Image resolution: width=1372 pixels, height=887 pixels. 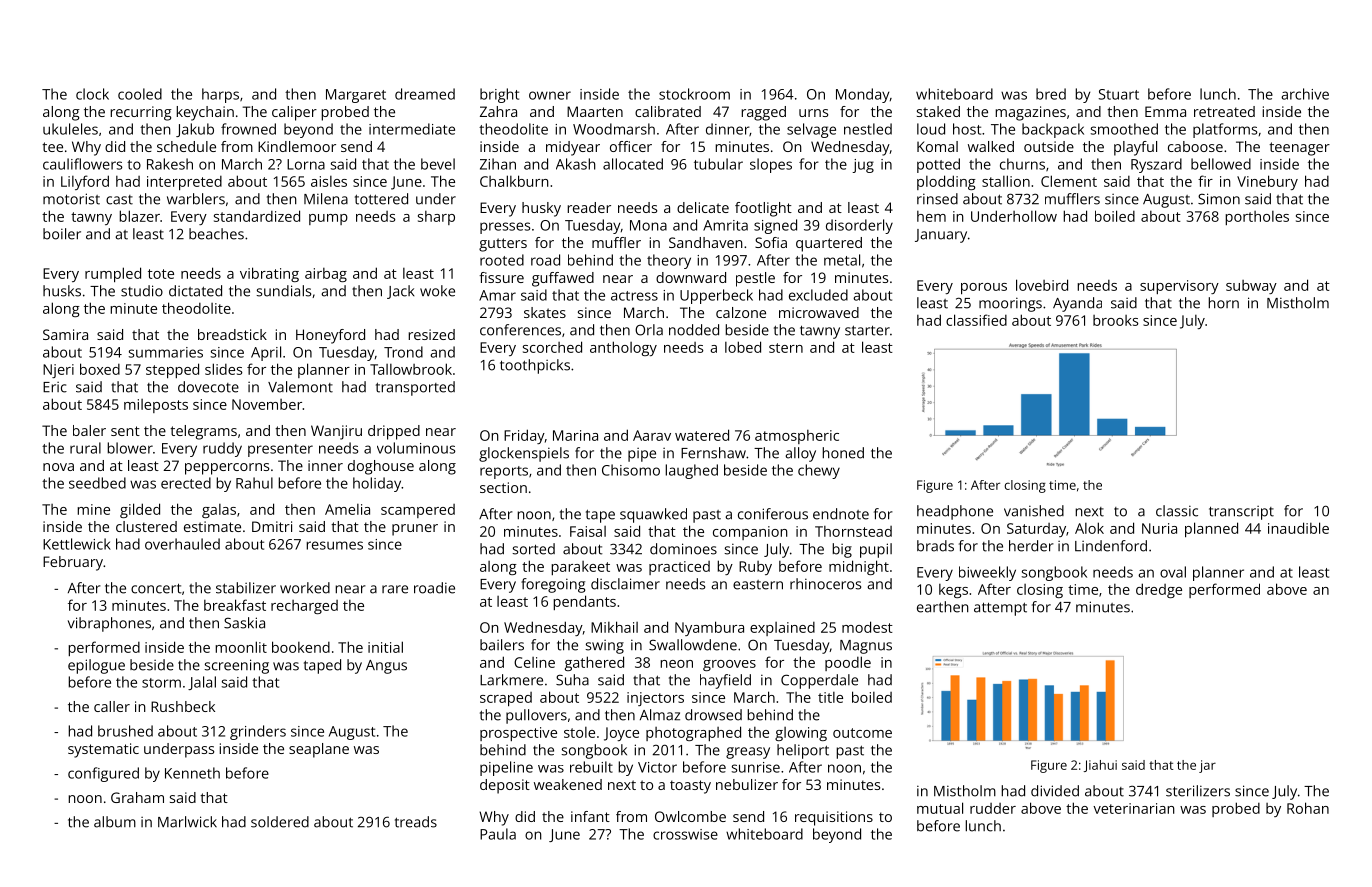 What do you see at coordinates (100, 369) in the page?
I see `boxed` at bounding box center [100, 369].
